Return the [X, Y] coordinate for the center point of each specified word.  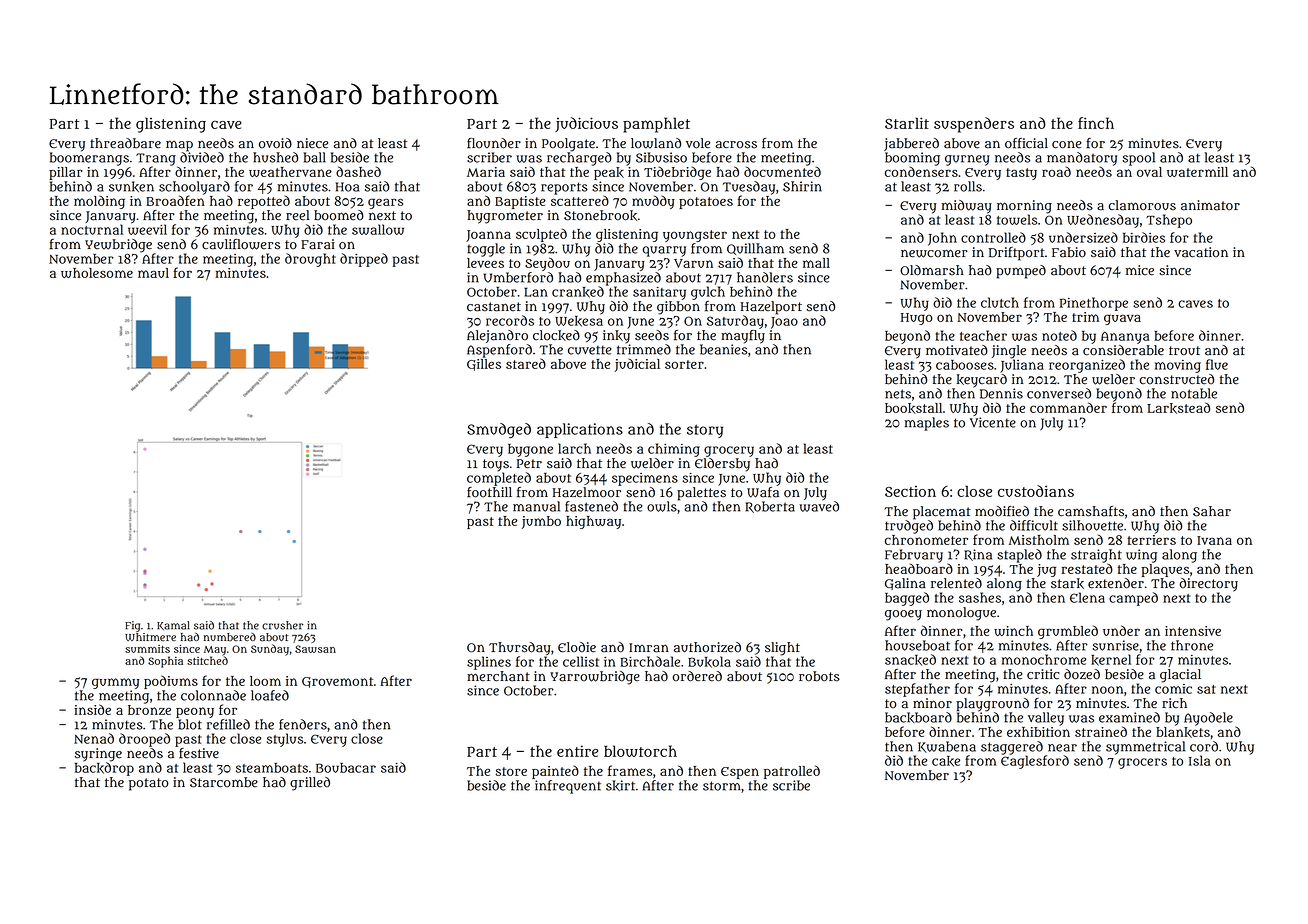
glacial [1180, 676]
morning [1024, 207]
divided [202, 157]
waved [819, 506]
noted [1059, 335]
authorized [707, 647]
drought [310, 260]
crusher [282, 625]
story [705, 431]
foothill [489, 492]
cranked [578, 292]
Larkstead [1178, 408]
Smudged [499, 431]
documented [782, 171]
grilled [310, 784]
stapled [1019, 556]
